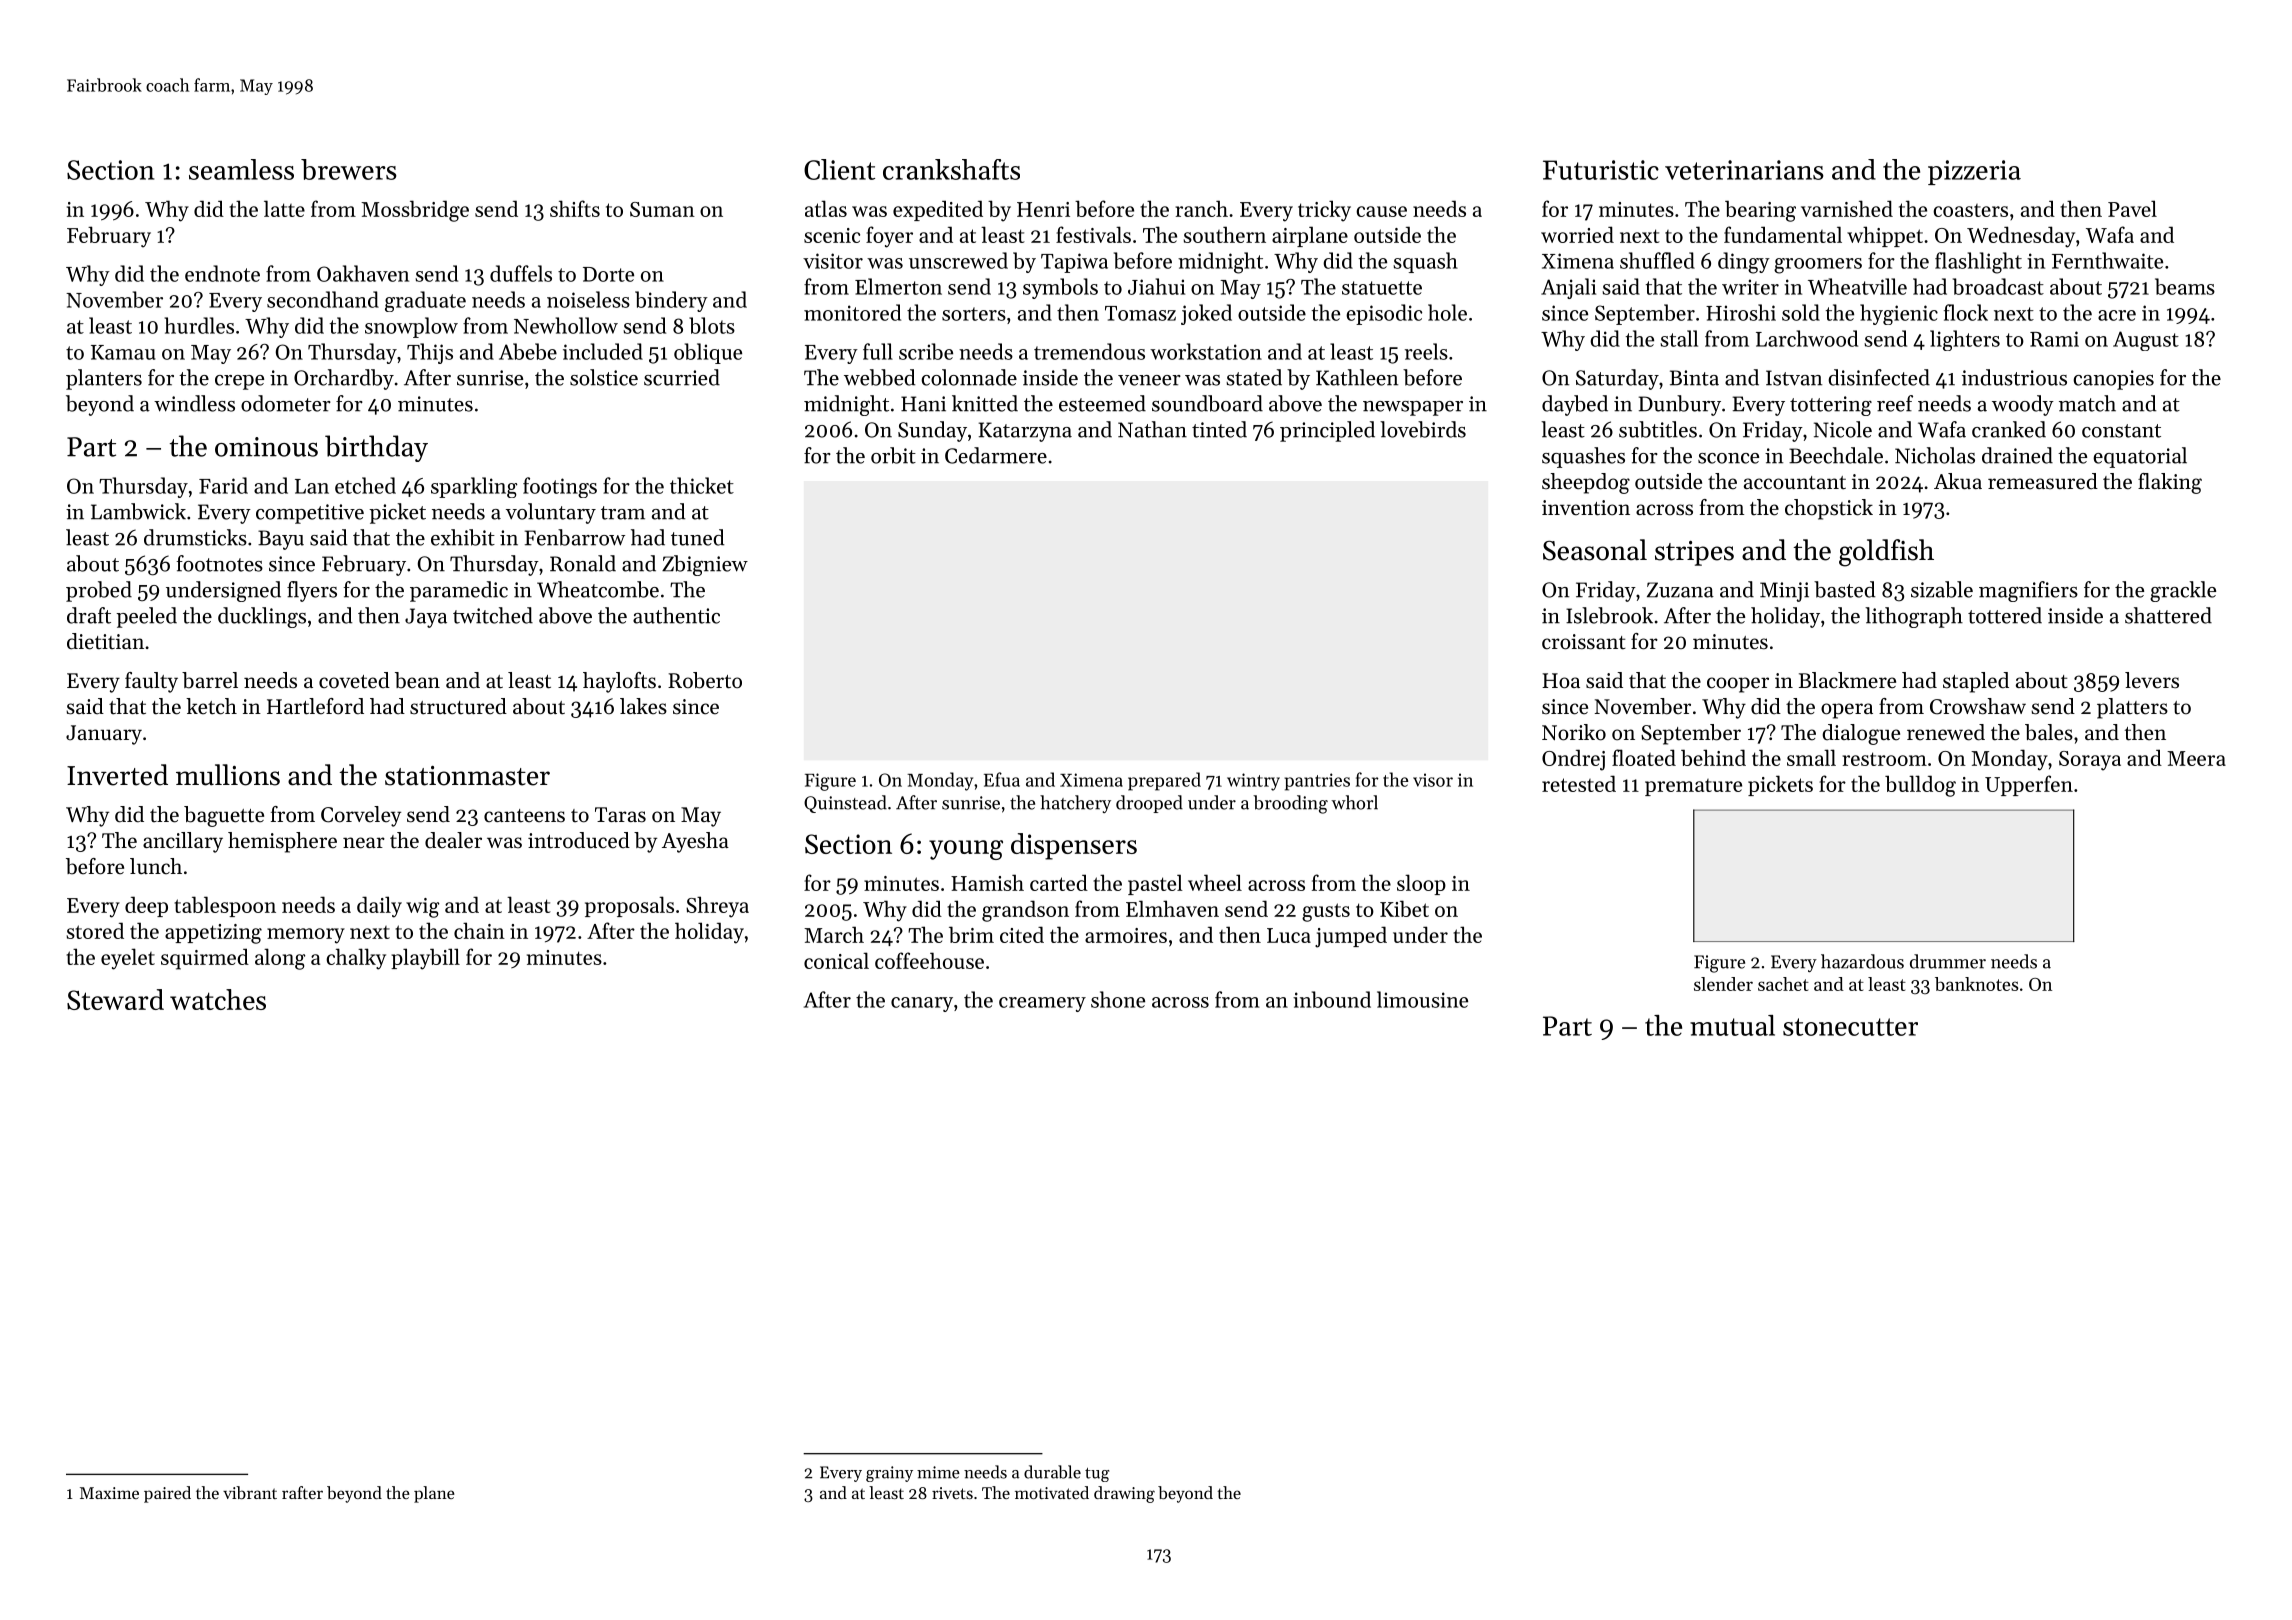  I want to click on rivets, so click(952, 1493).
